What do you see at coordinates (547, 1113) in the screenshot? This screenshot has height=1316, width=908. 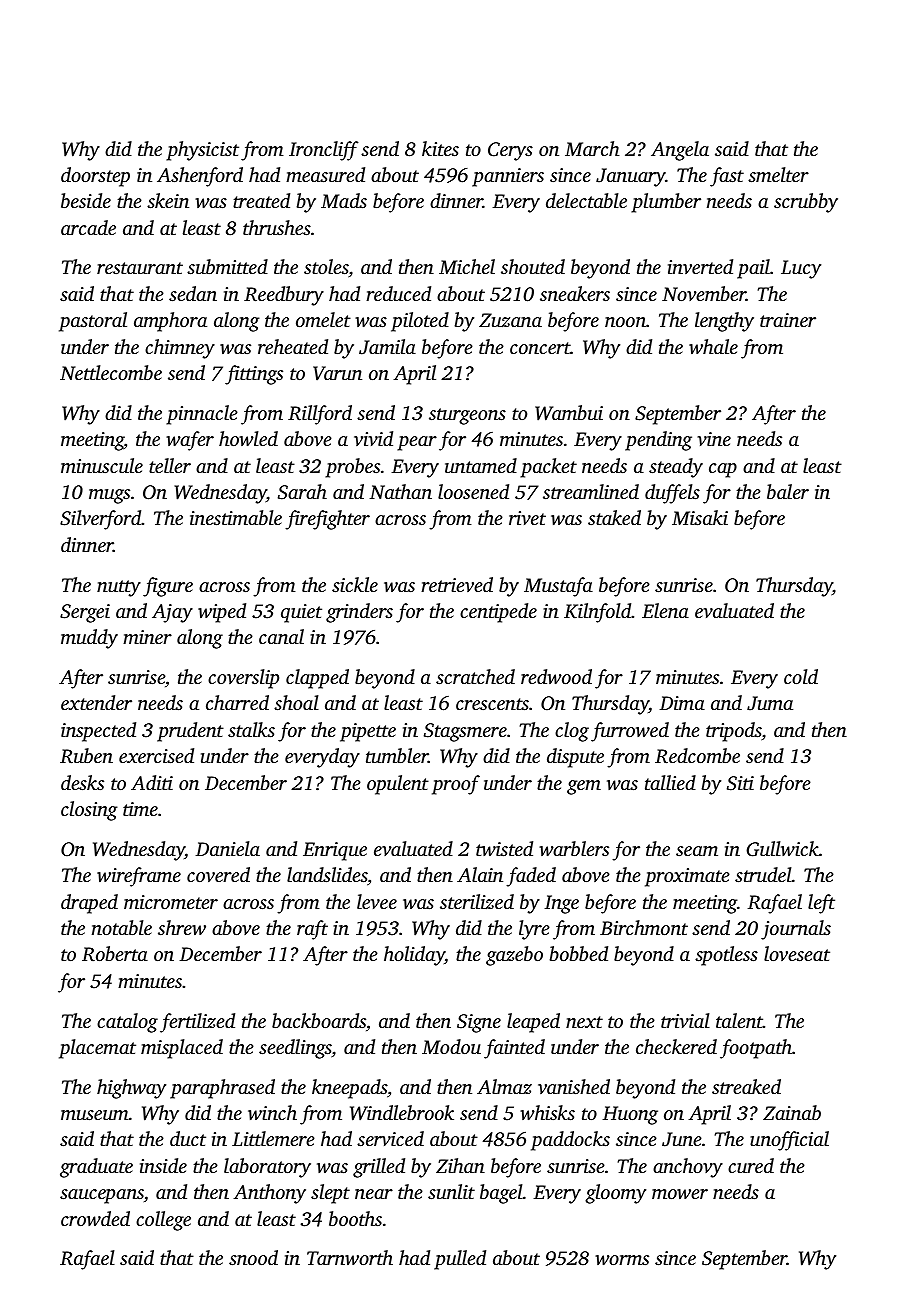 I see `whisks` at bounding box center [547, 1113].
